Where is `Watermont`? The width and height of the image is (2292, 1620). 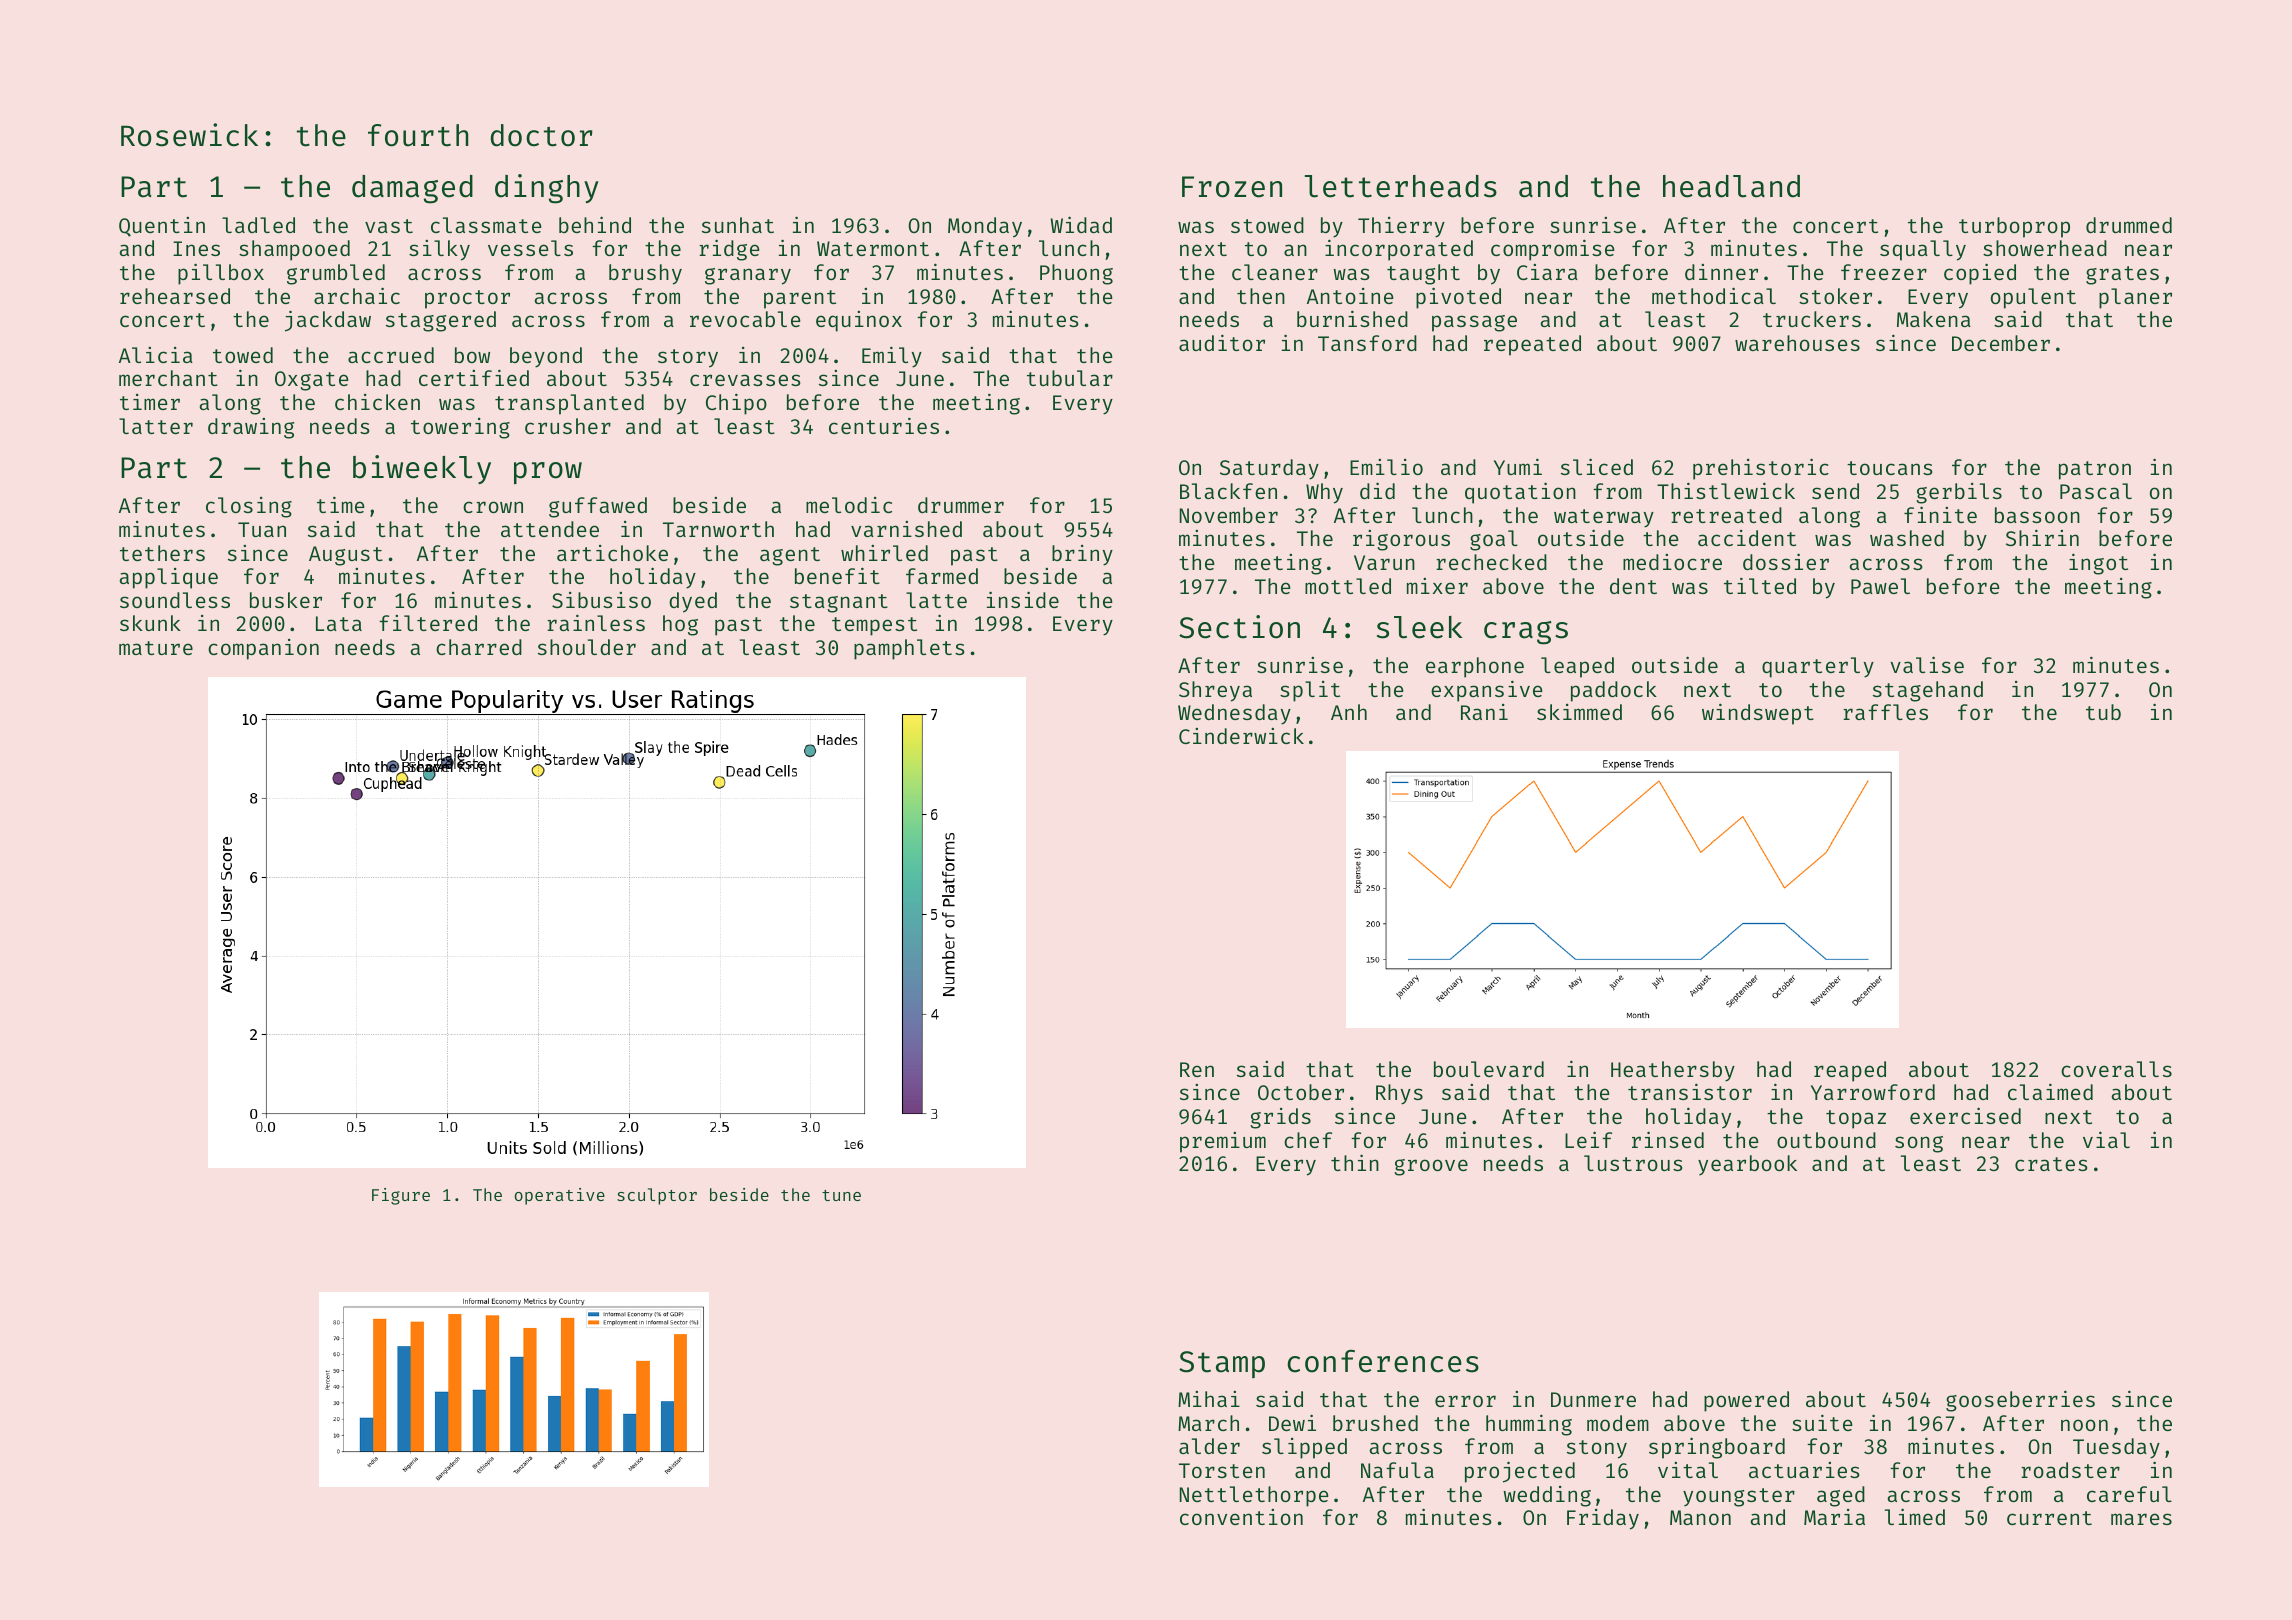 Watermont is located at coordinates (873, 248).
